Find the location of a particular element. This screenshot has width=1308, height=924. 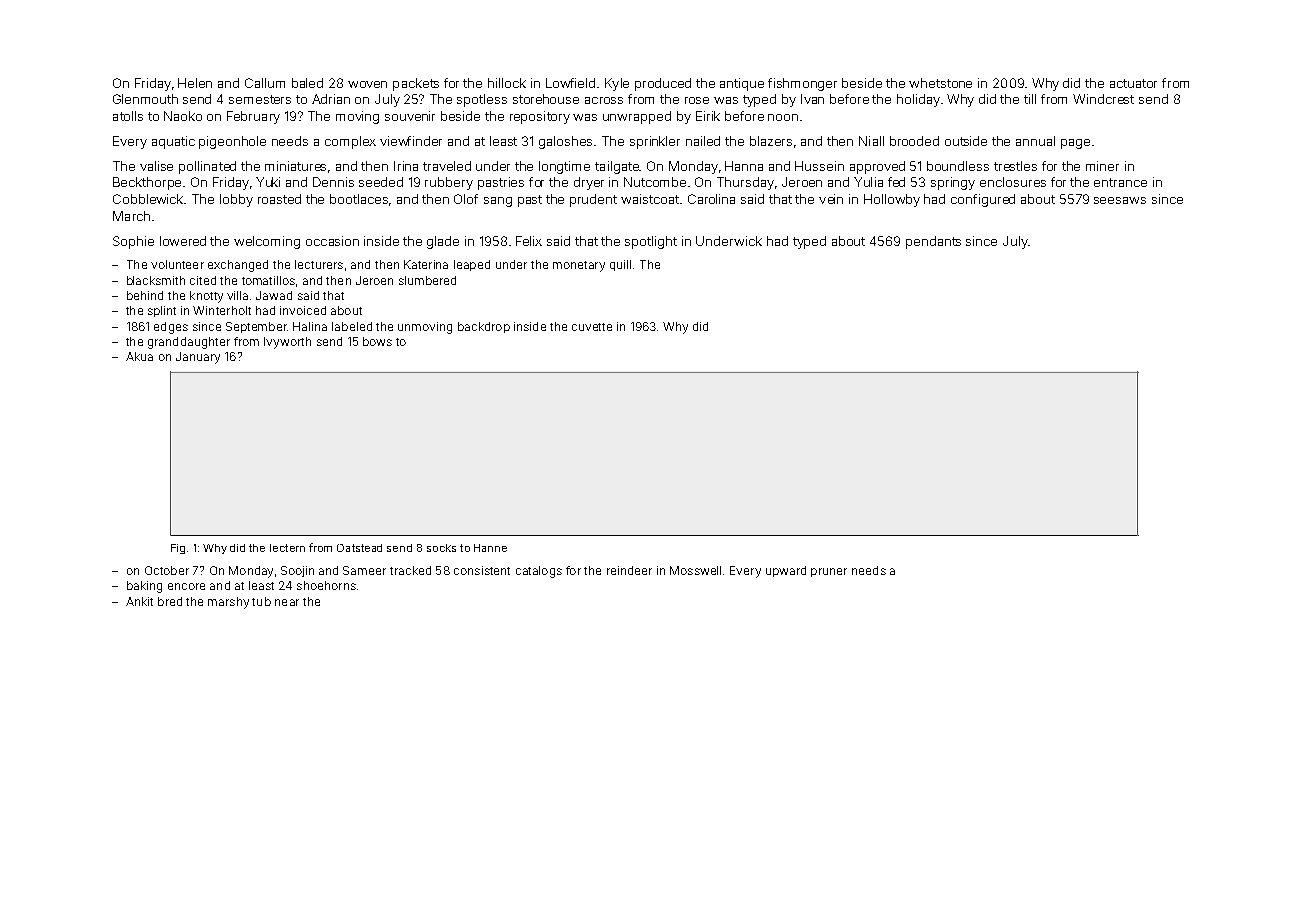

January is located at coordinates (198, 358).
